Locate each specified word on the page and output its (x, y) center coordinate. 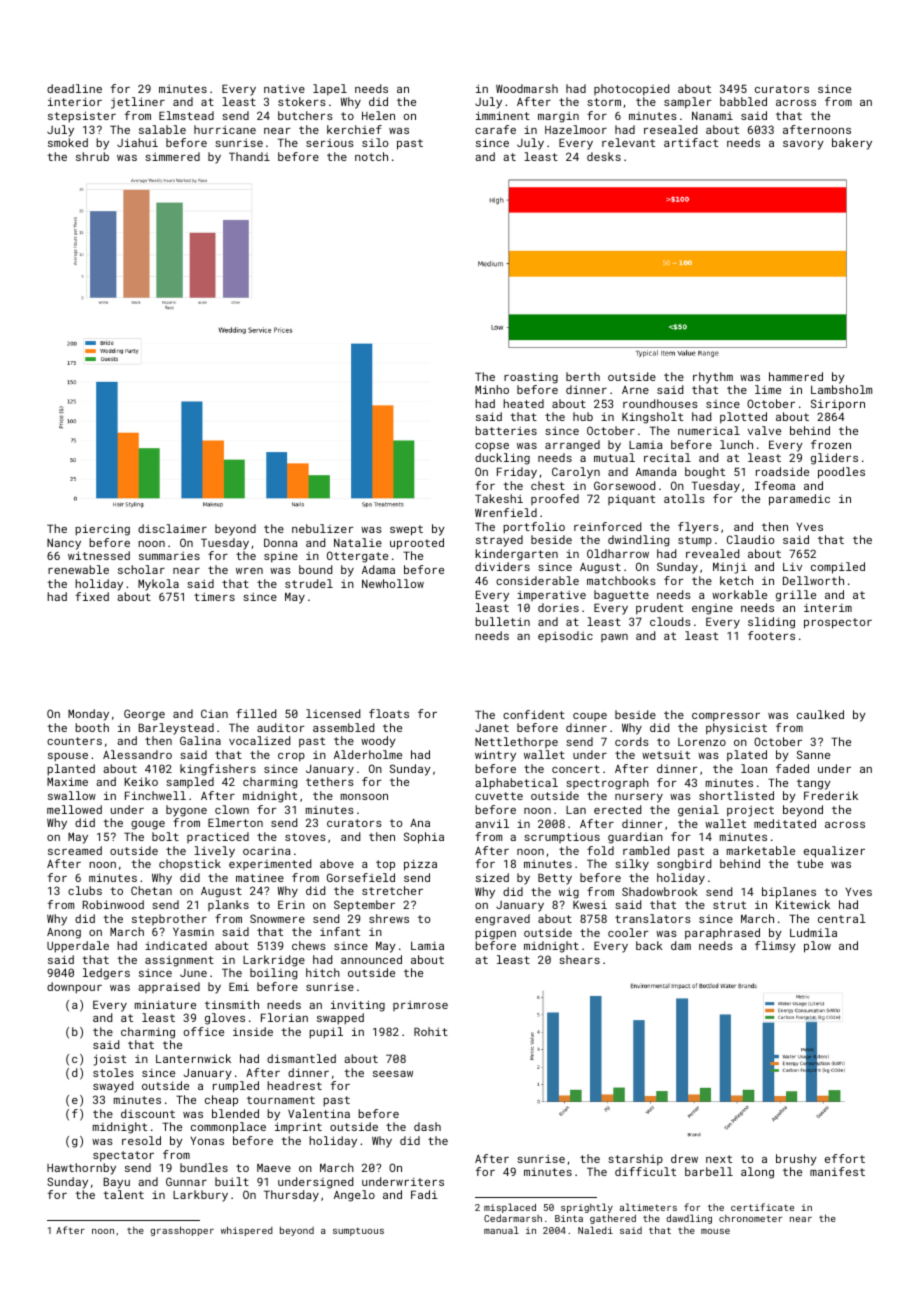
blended (235, 1113)
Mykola (158, 585)
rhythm (713, 378)
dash (427, 1126)
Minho (492, 389)
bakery (852, 144)
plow (817, 947)
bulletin (503, 621)
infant (340, 931)
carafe (495, 129)
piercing (102, 530)
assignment (179, 961)
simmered (172, 156)
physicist (736, 729)
